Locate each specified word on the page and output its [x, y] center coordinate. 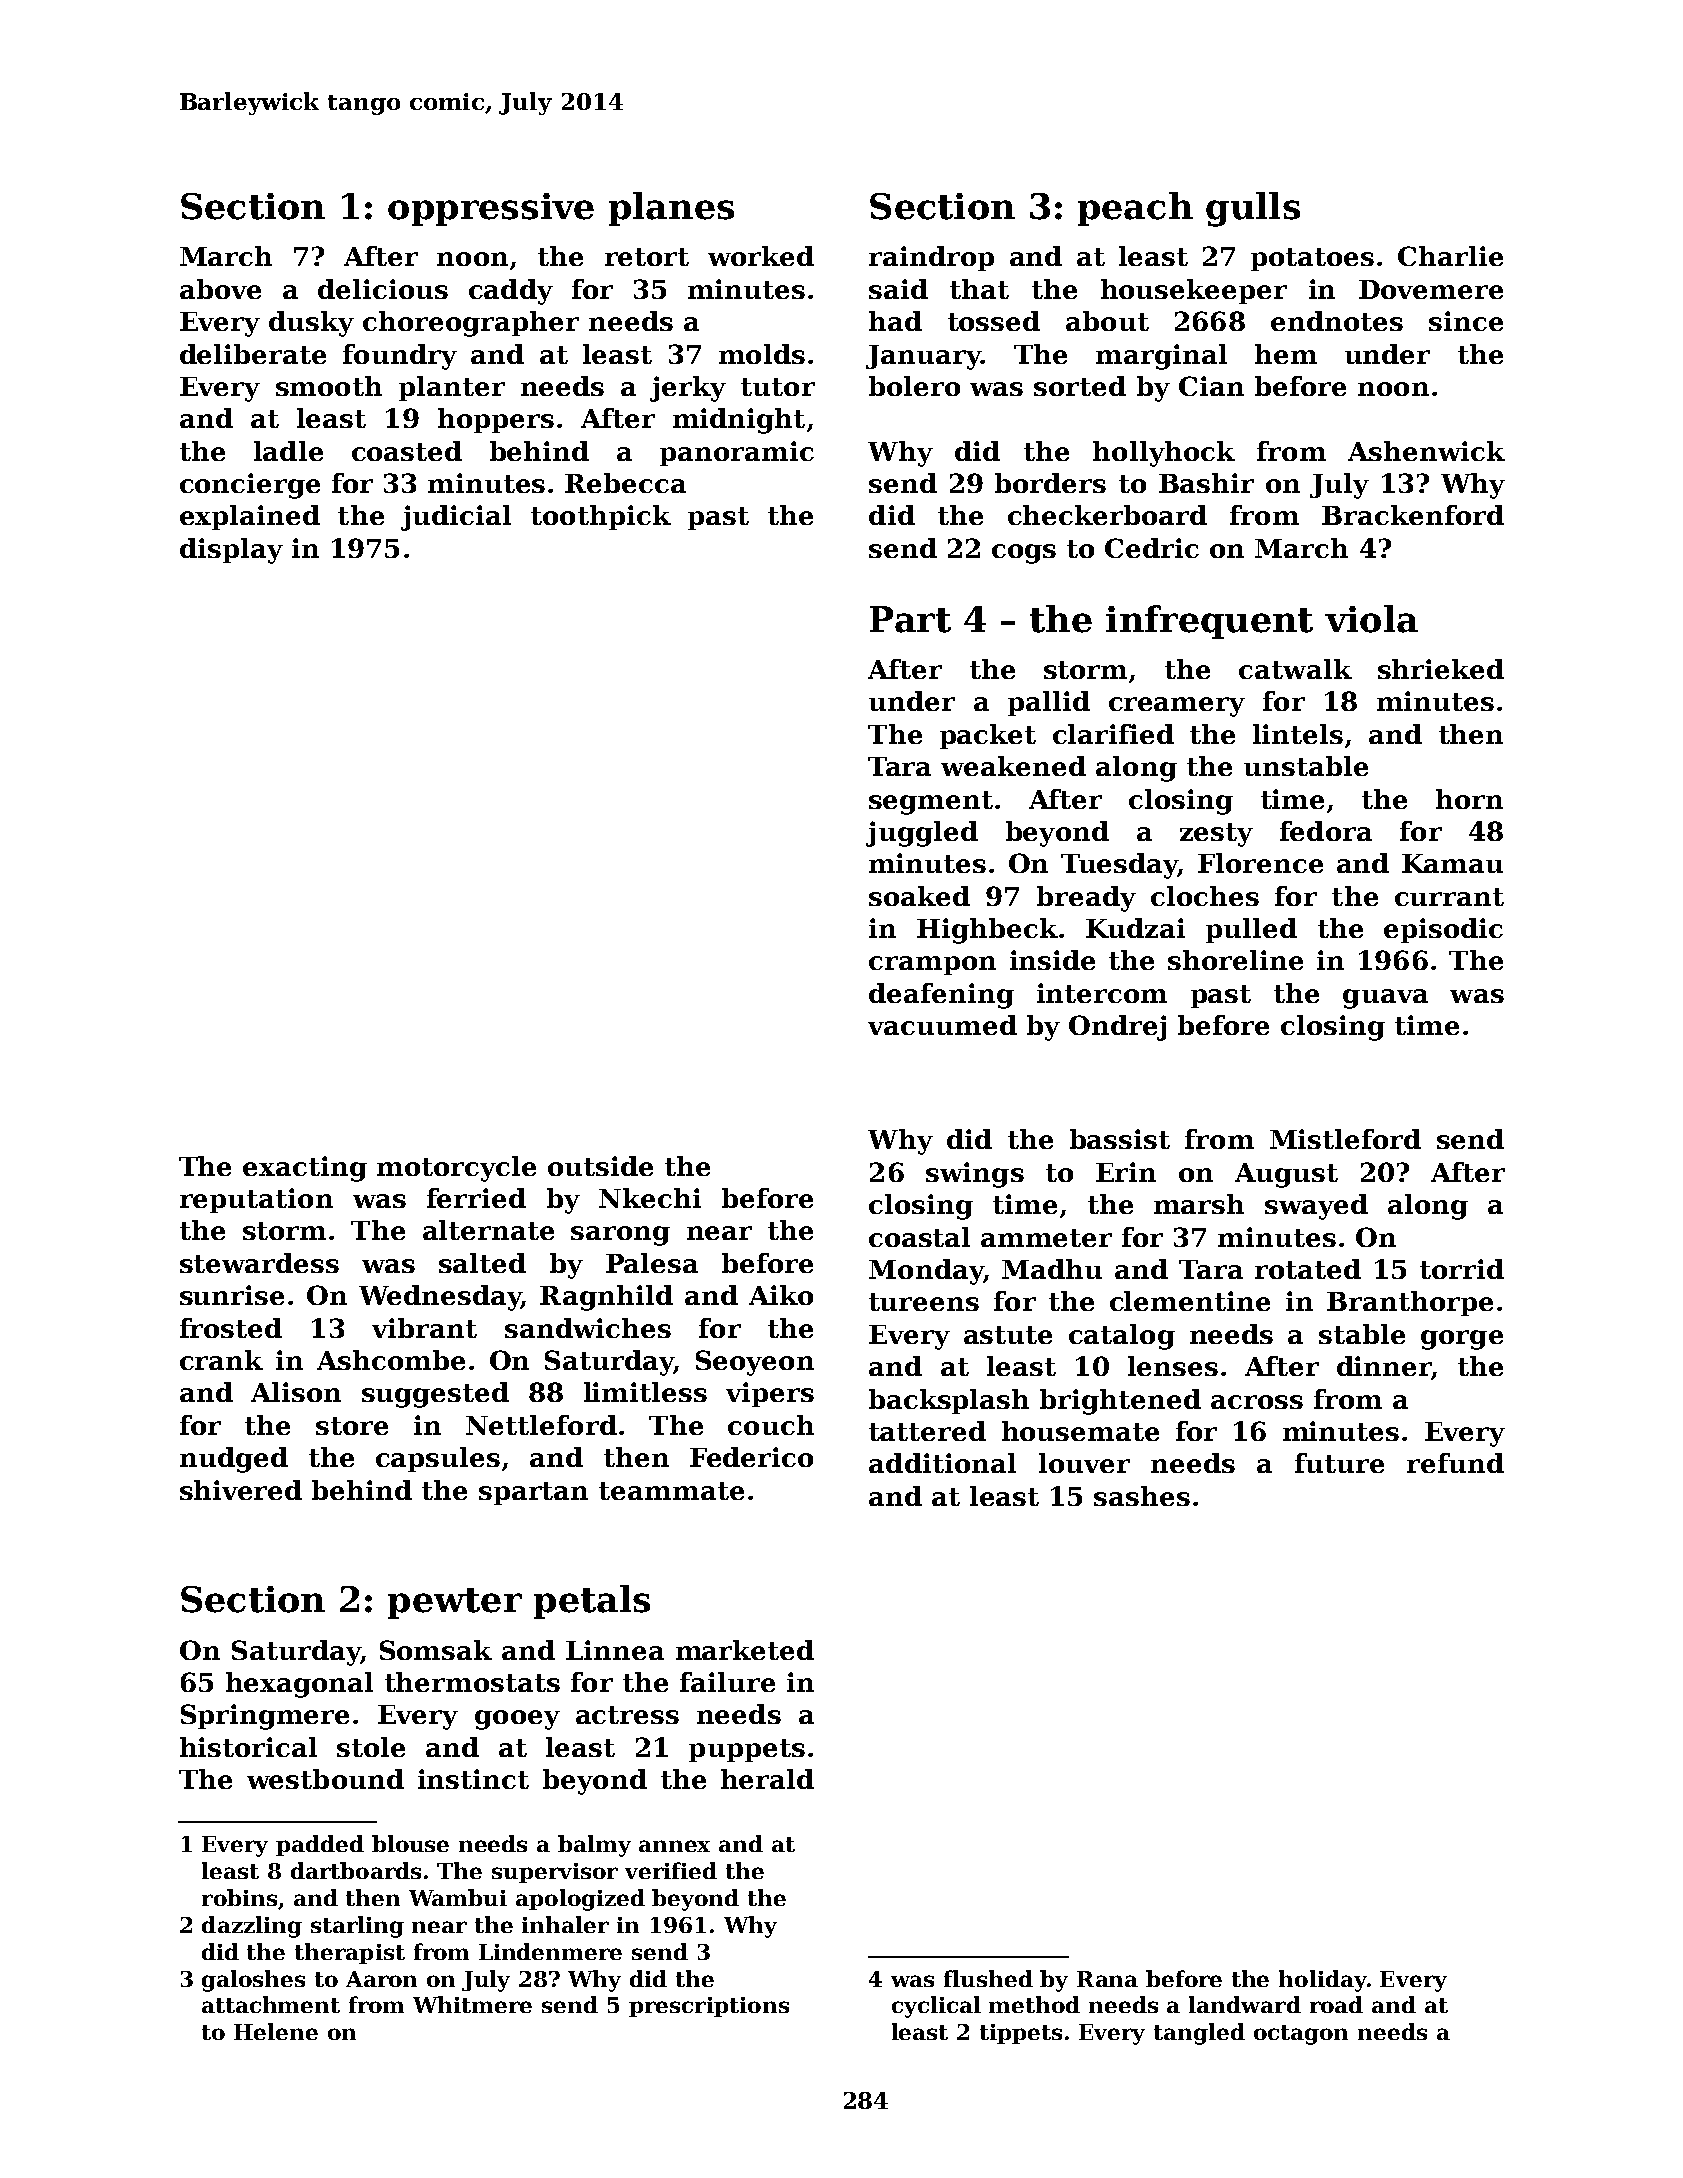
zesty [1216, 835]
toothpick [601, 517]
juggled [922, 834]
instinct [473, 1779]
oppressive [491, 209]
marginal [1161, 357]
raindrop [931, 258]
